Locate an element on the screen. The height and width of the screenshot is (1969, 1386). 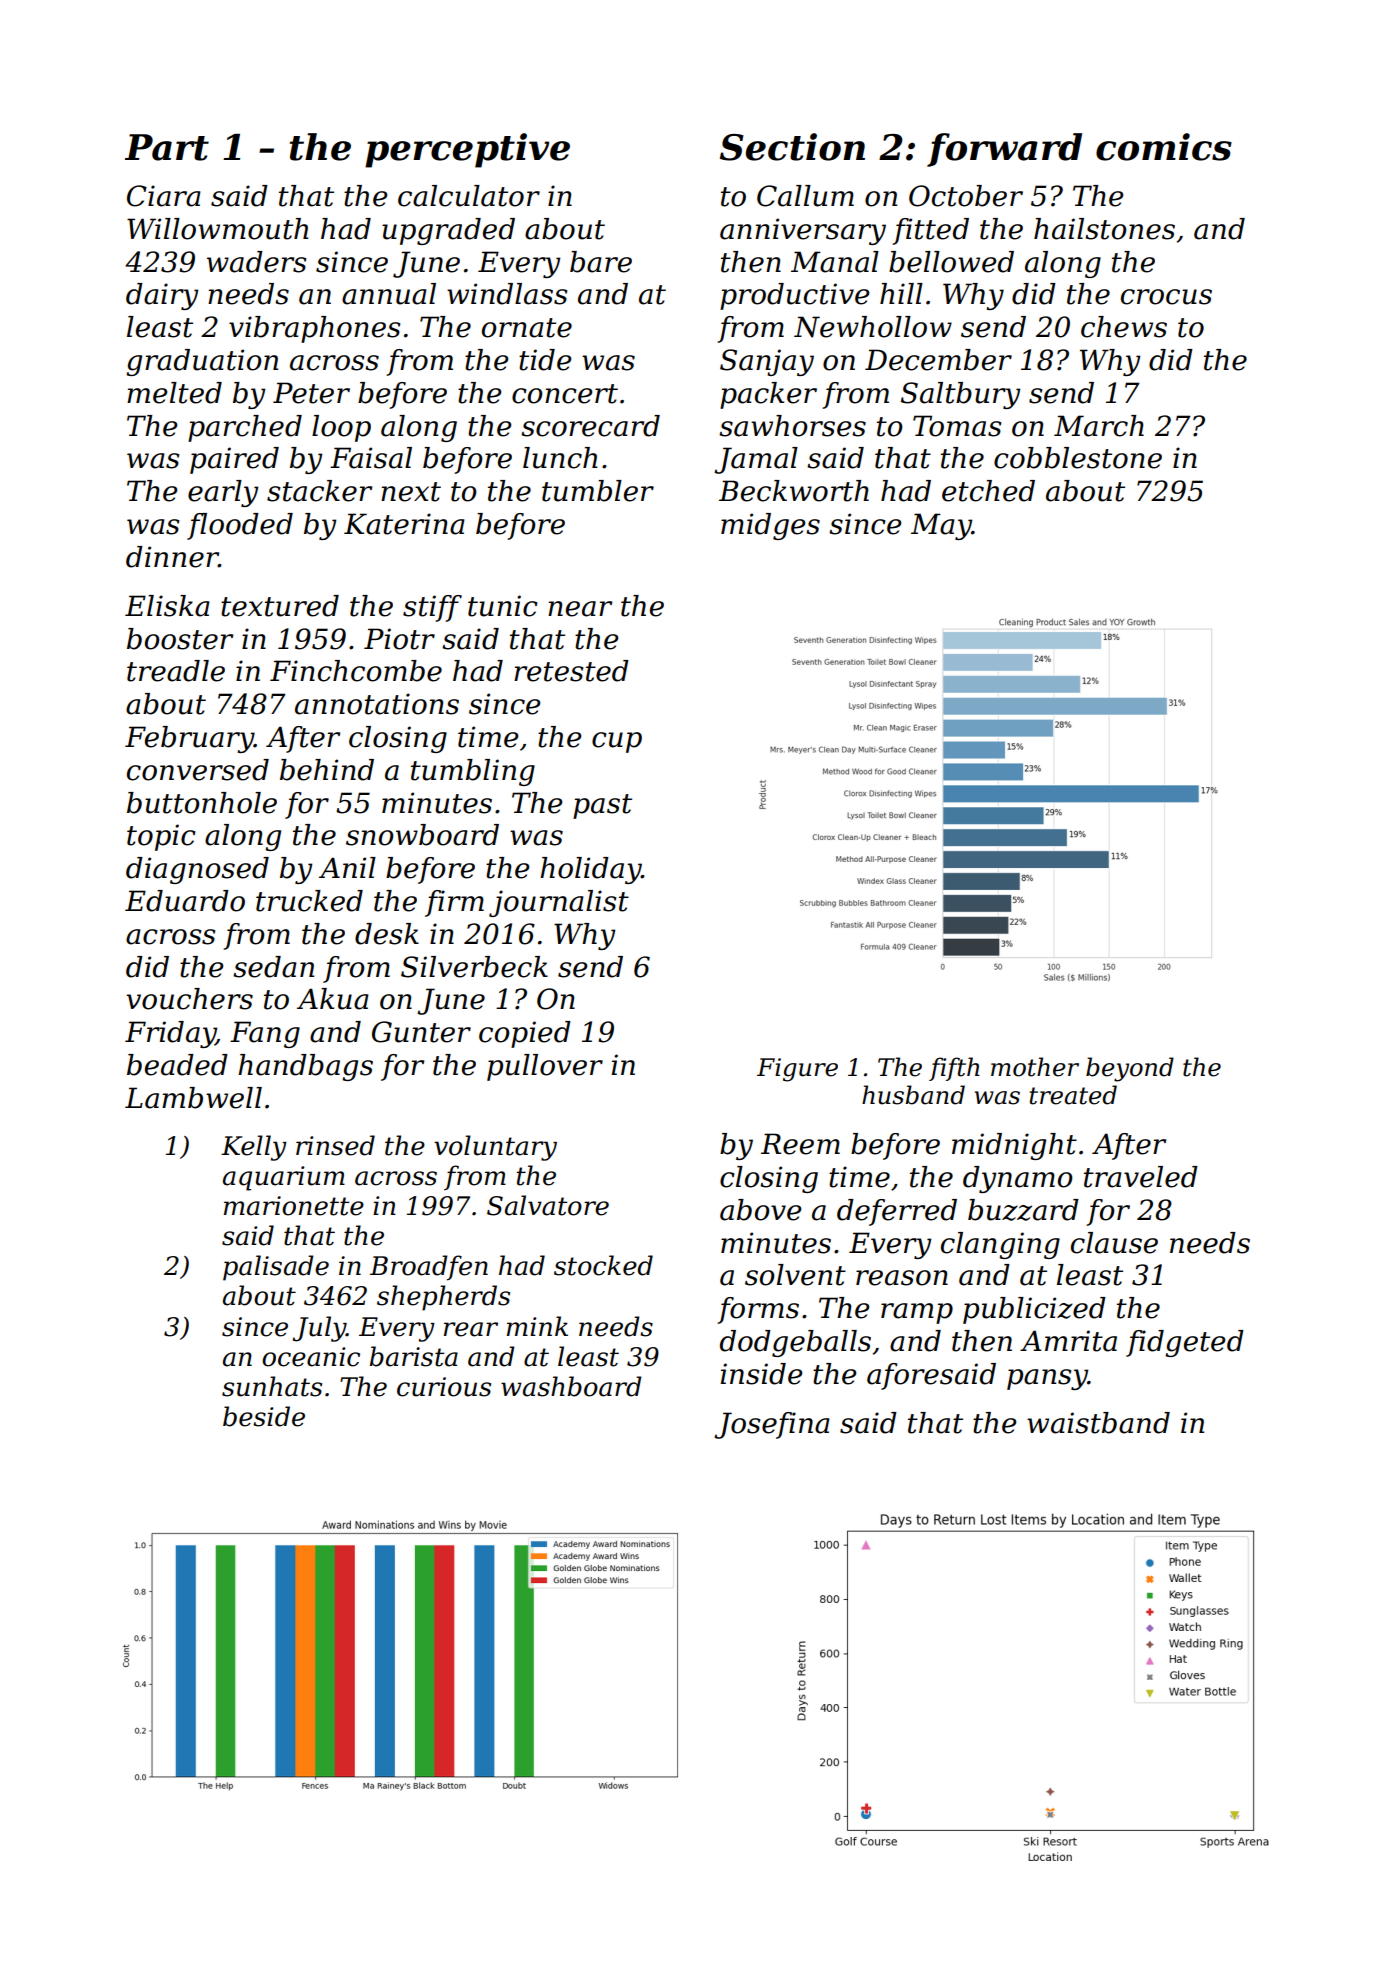
holiday is located at coordinates (590, 870).
